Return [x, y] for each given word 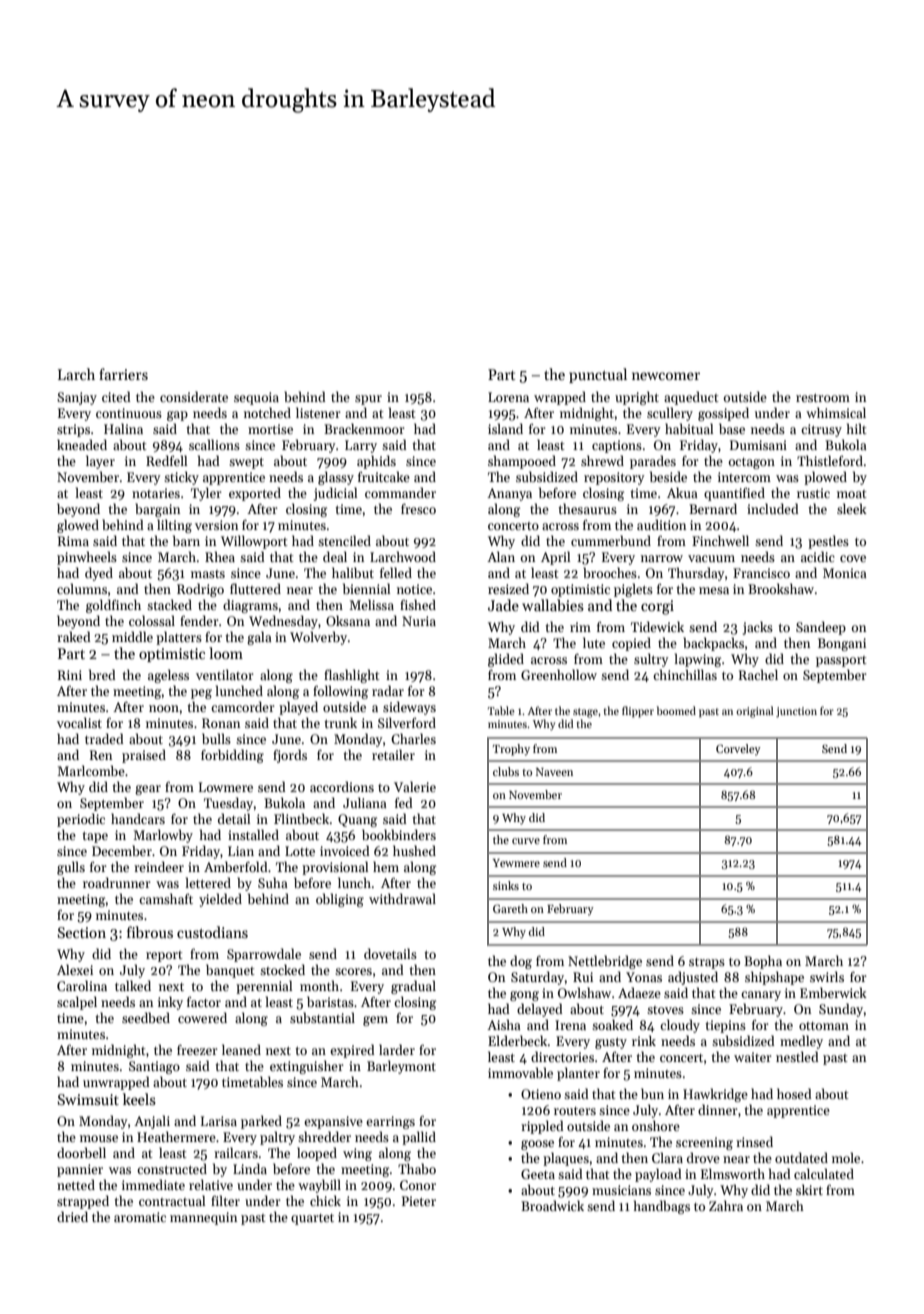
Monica [845, 573]
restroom [823, 398]
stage [585, 713]
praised [144, 756]
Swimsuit [88, 1099]
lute [594, 642]
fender [199, 620]
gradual [413, 987]
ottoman [824, 1026]
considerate [194, 396]
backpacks [713, 644]
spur [368, 400]
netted [76, 1184]
